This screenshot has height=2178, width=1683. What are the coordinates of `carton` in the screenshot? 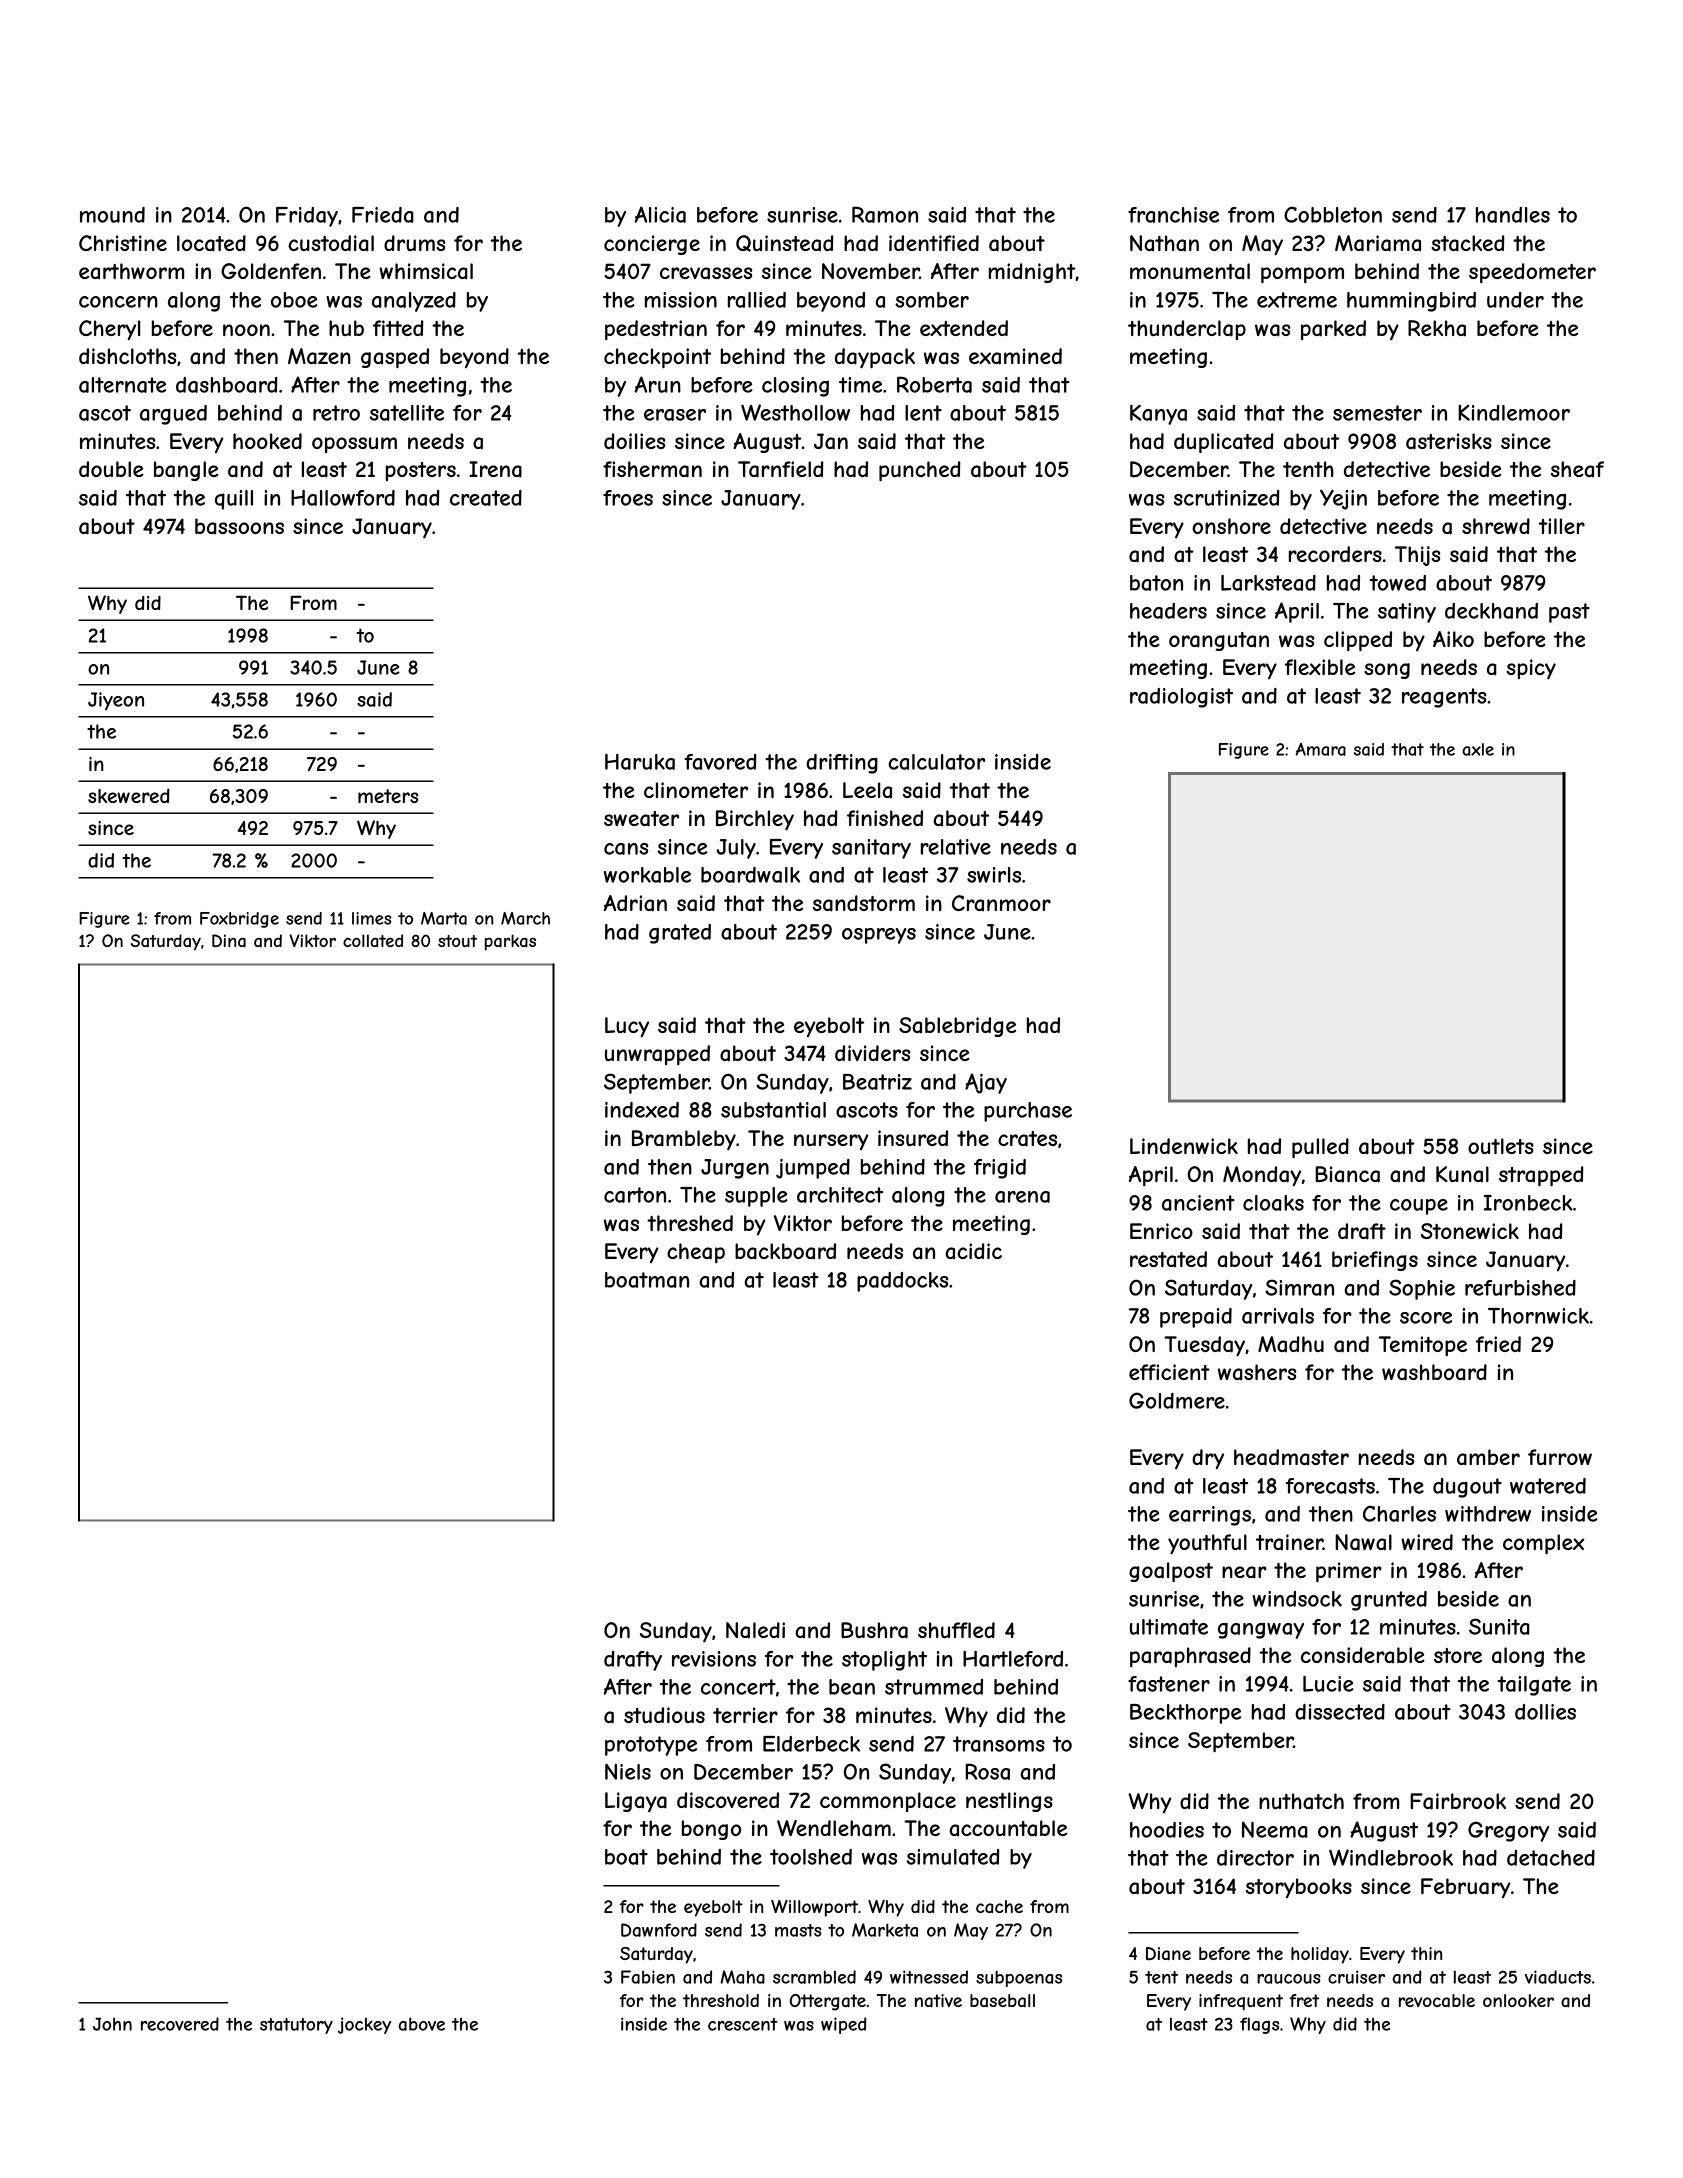 It's located at (635, 1195).
